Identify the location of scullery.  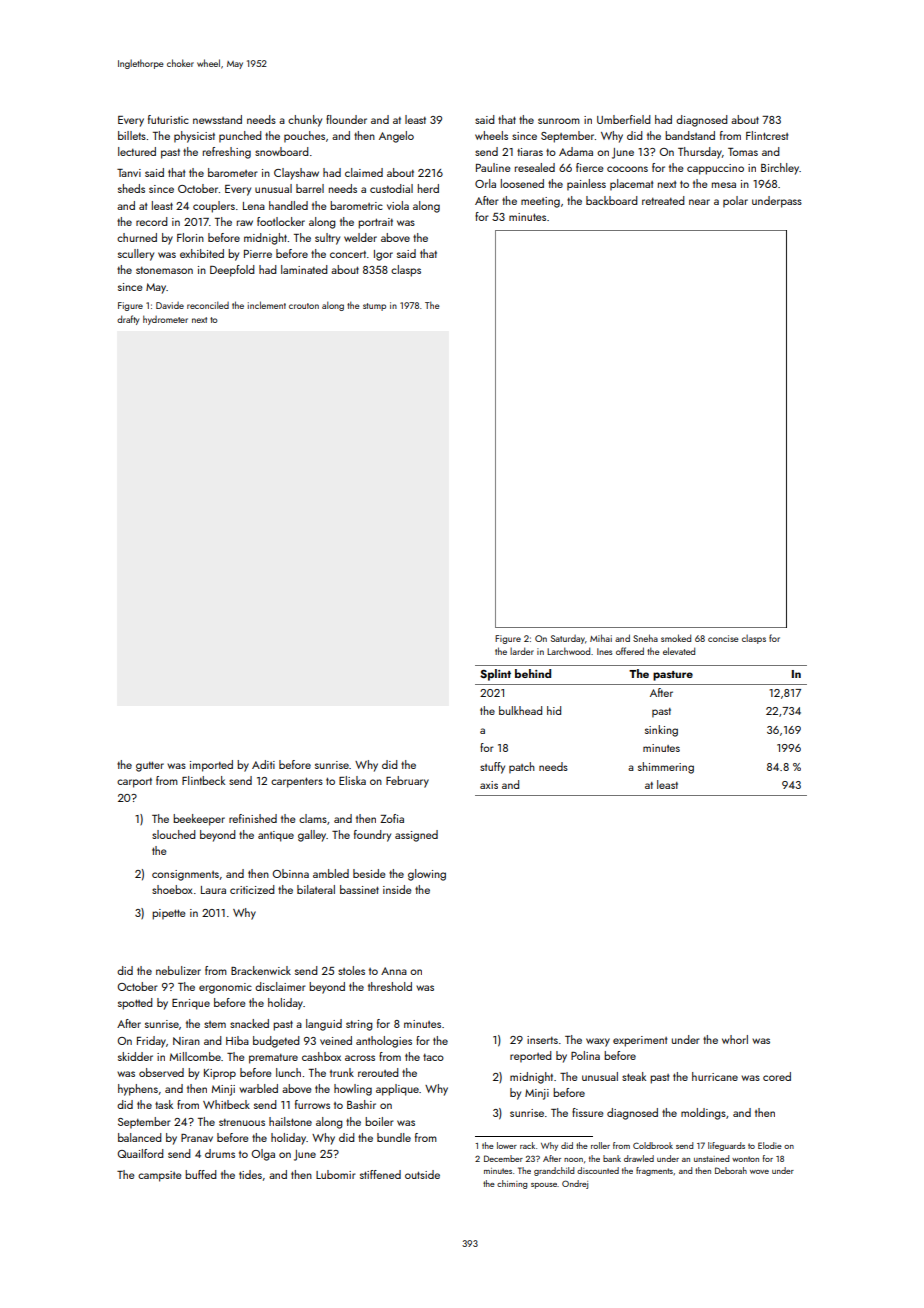
(136, 255).
